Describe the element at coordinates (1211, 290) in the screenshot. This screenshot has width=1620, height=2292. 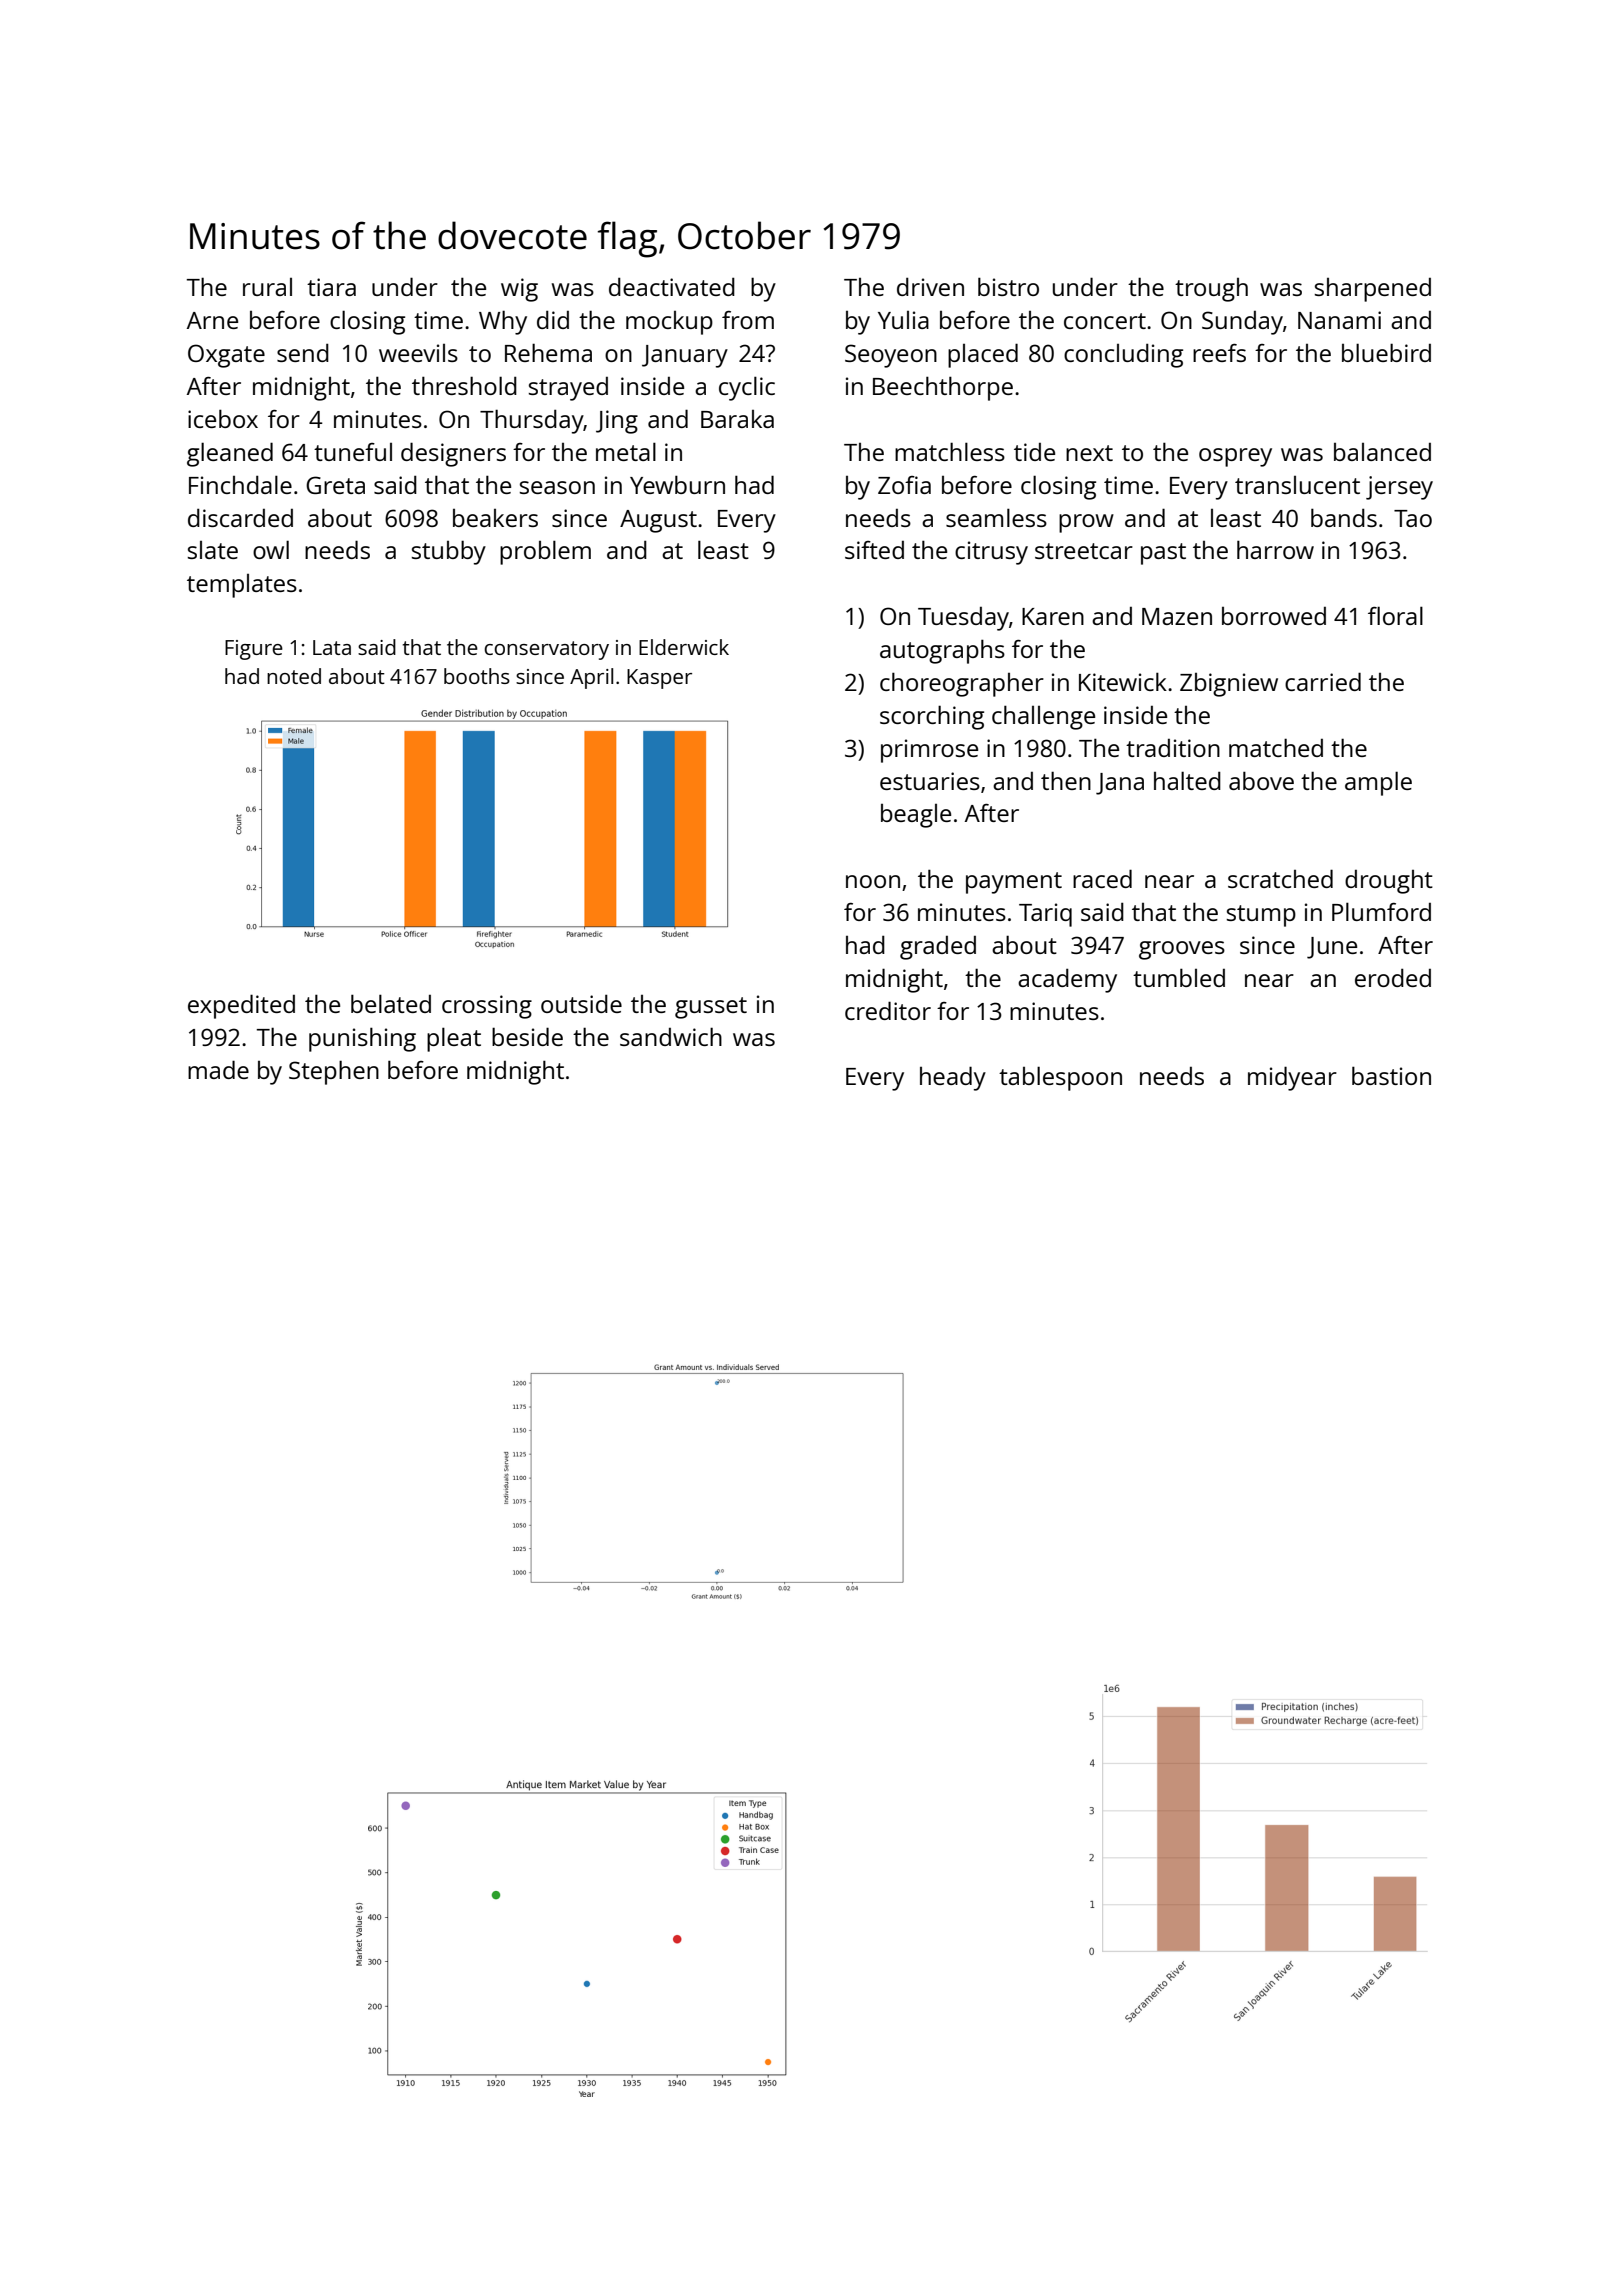
I see `trough` at that location.
